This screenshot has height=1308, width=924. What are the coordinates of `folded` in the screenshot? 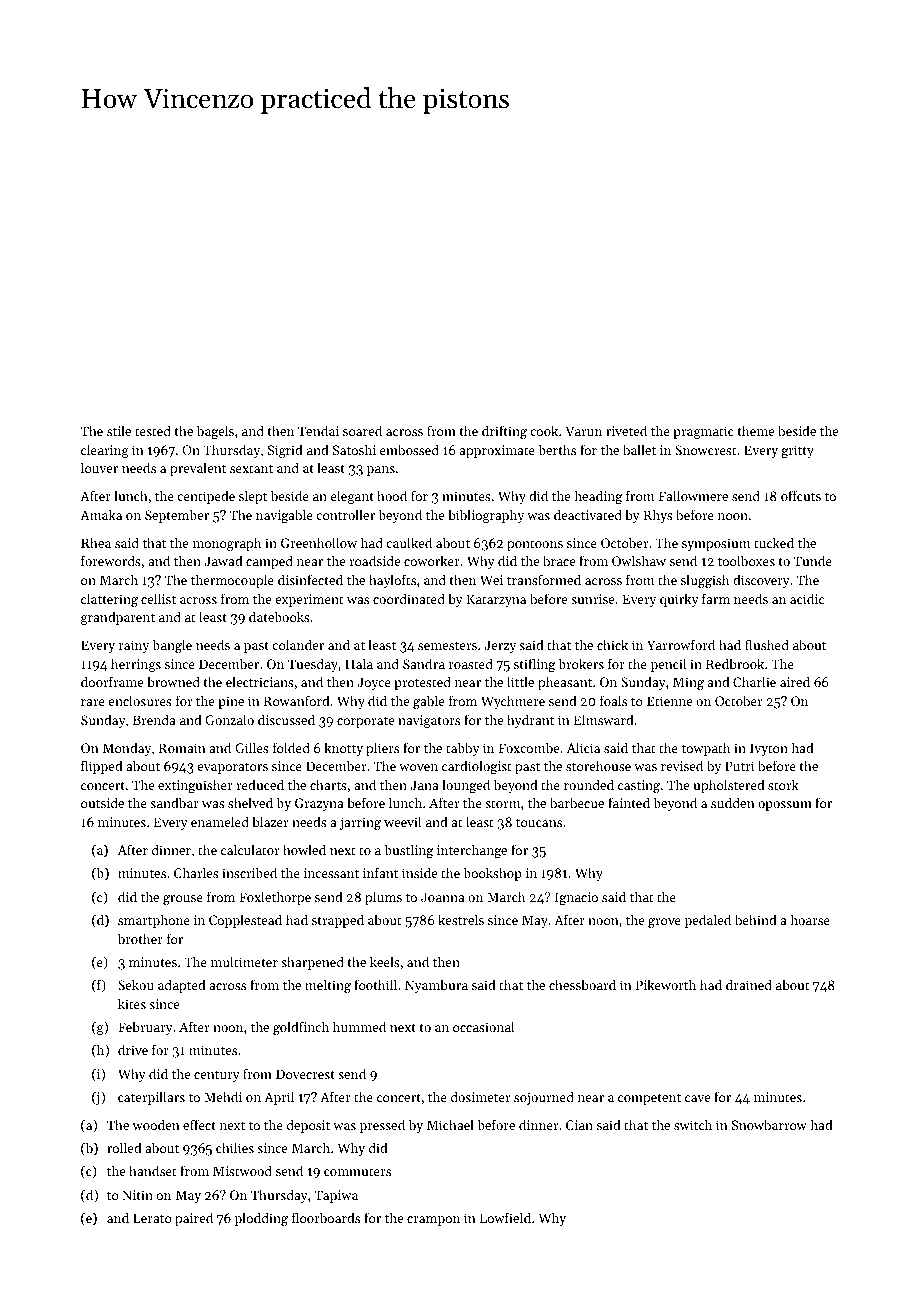 It's located at (291, 747).
